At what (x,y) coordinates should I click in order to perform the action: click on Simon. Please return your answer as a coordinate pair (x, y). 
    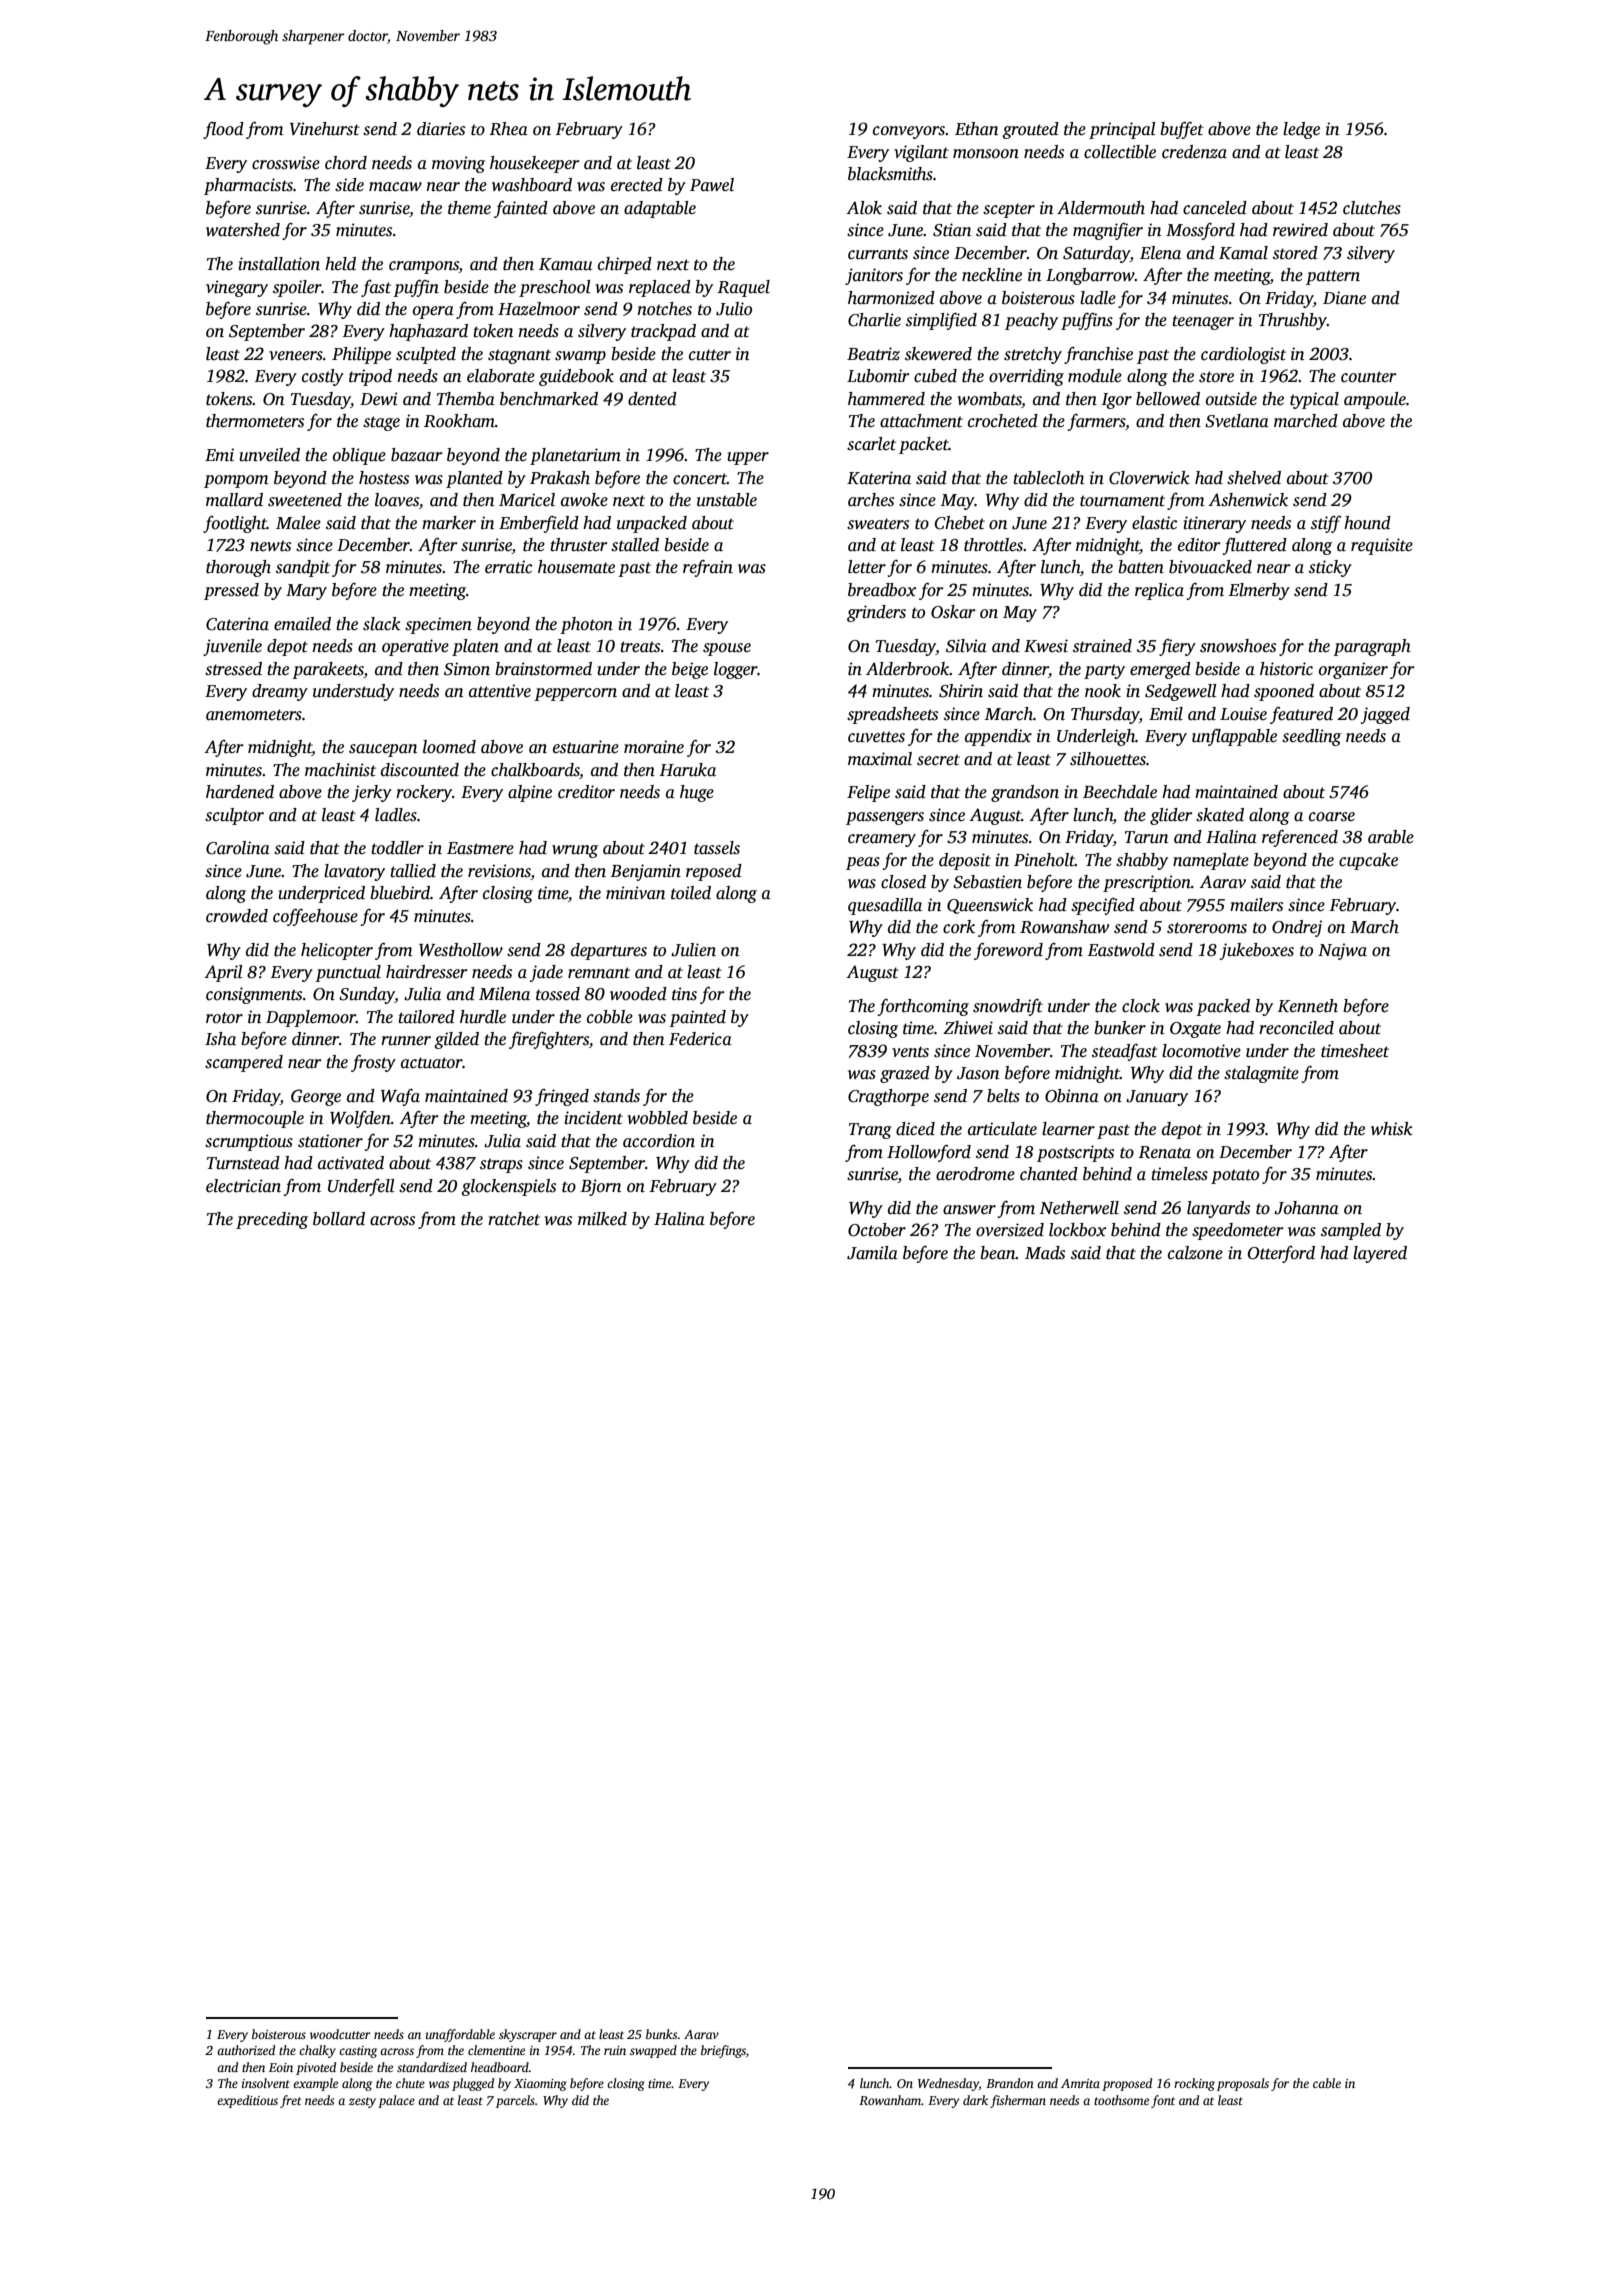
    Looking at the image, I should click on (467, 669).
